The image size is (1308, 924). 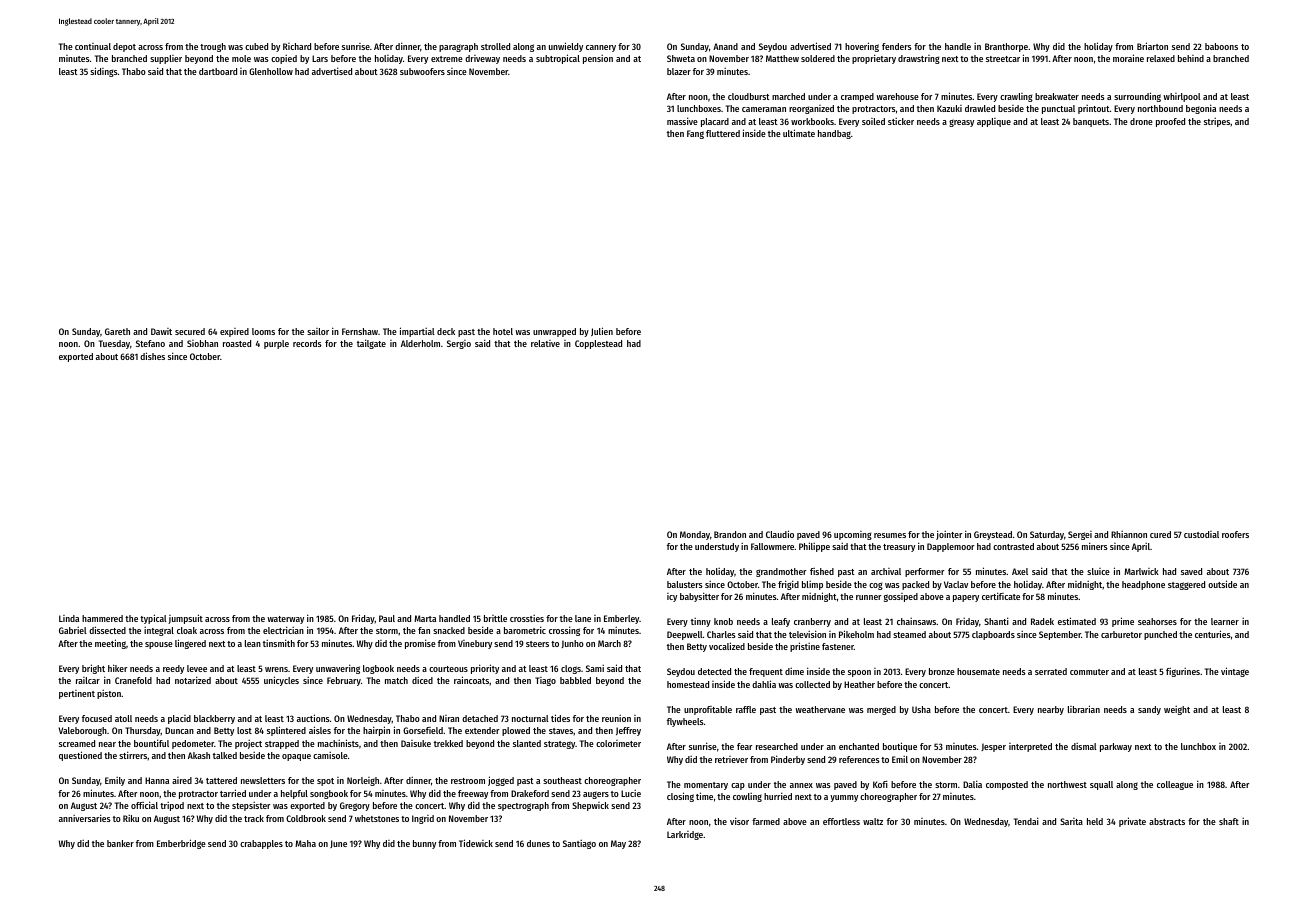 I want to click on greasy, so click(x=961, y=123).
